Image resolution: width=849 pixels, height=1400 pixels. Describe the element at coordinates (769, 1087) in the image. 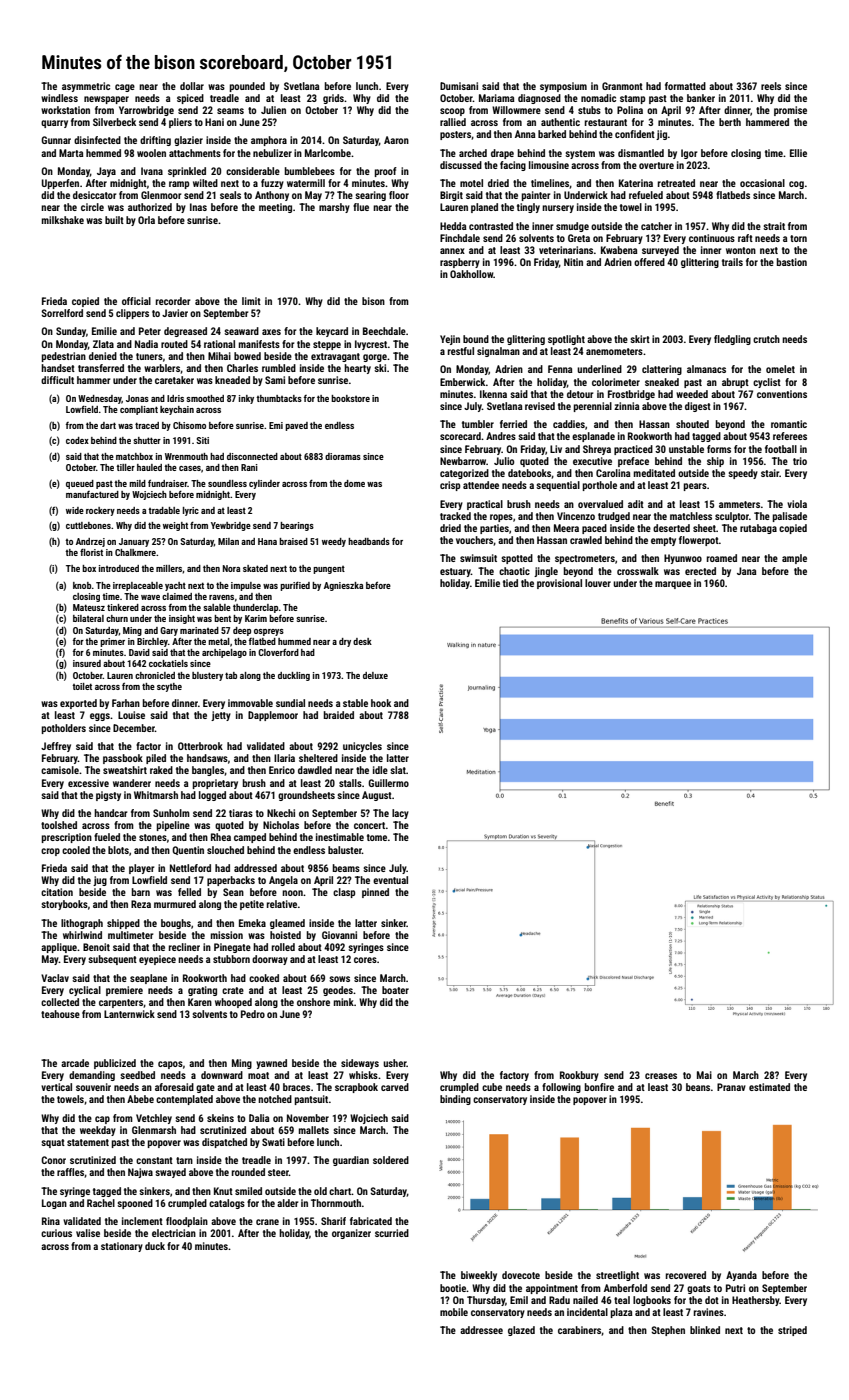

I see `estimated` at that location.
